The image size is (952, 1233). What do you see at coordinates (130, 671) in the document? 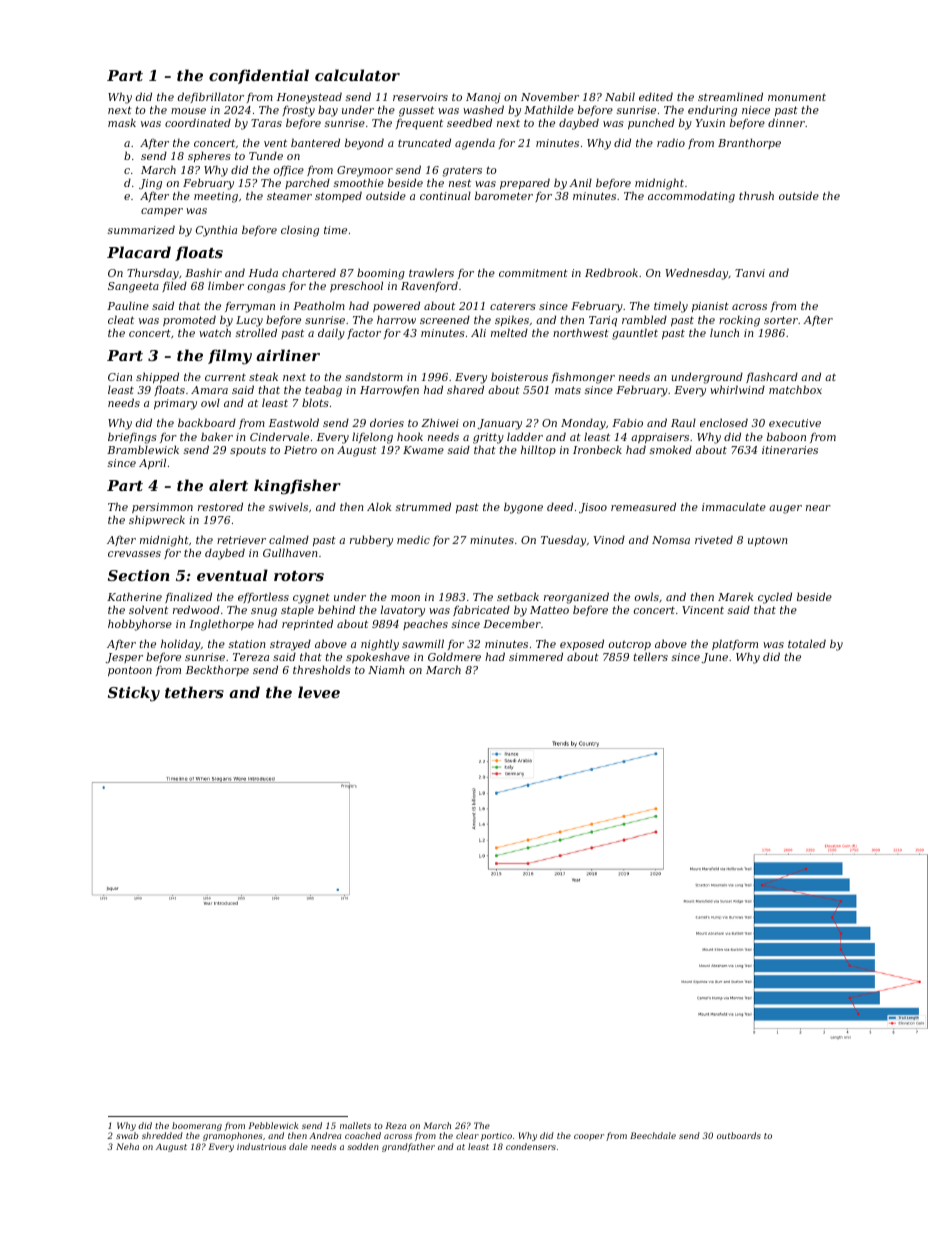
I see `pontoon` at bounding box center [130, 671].
